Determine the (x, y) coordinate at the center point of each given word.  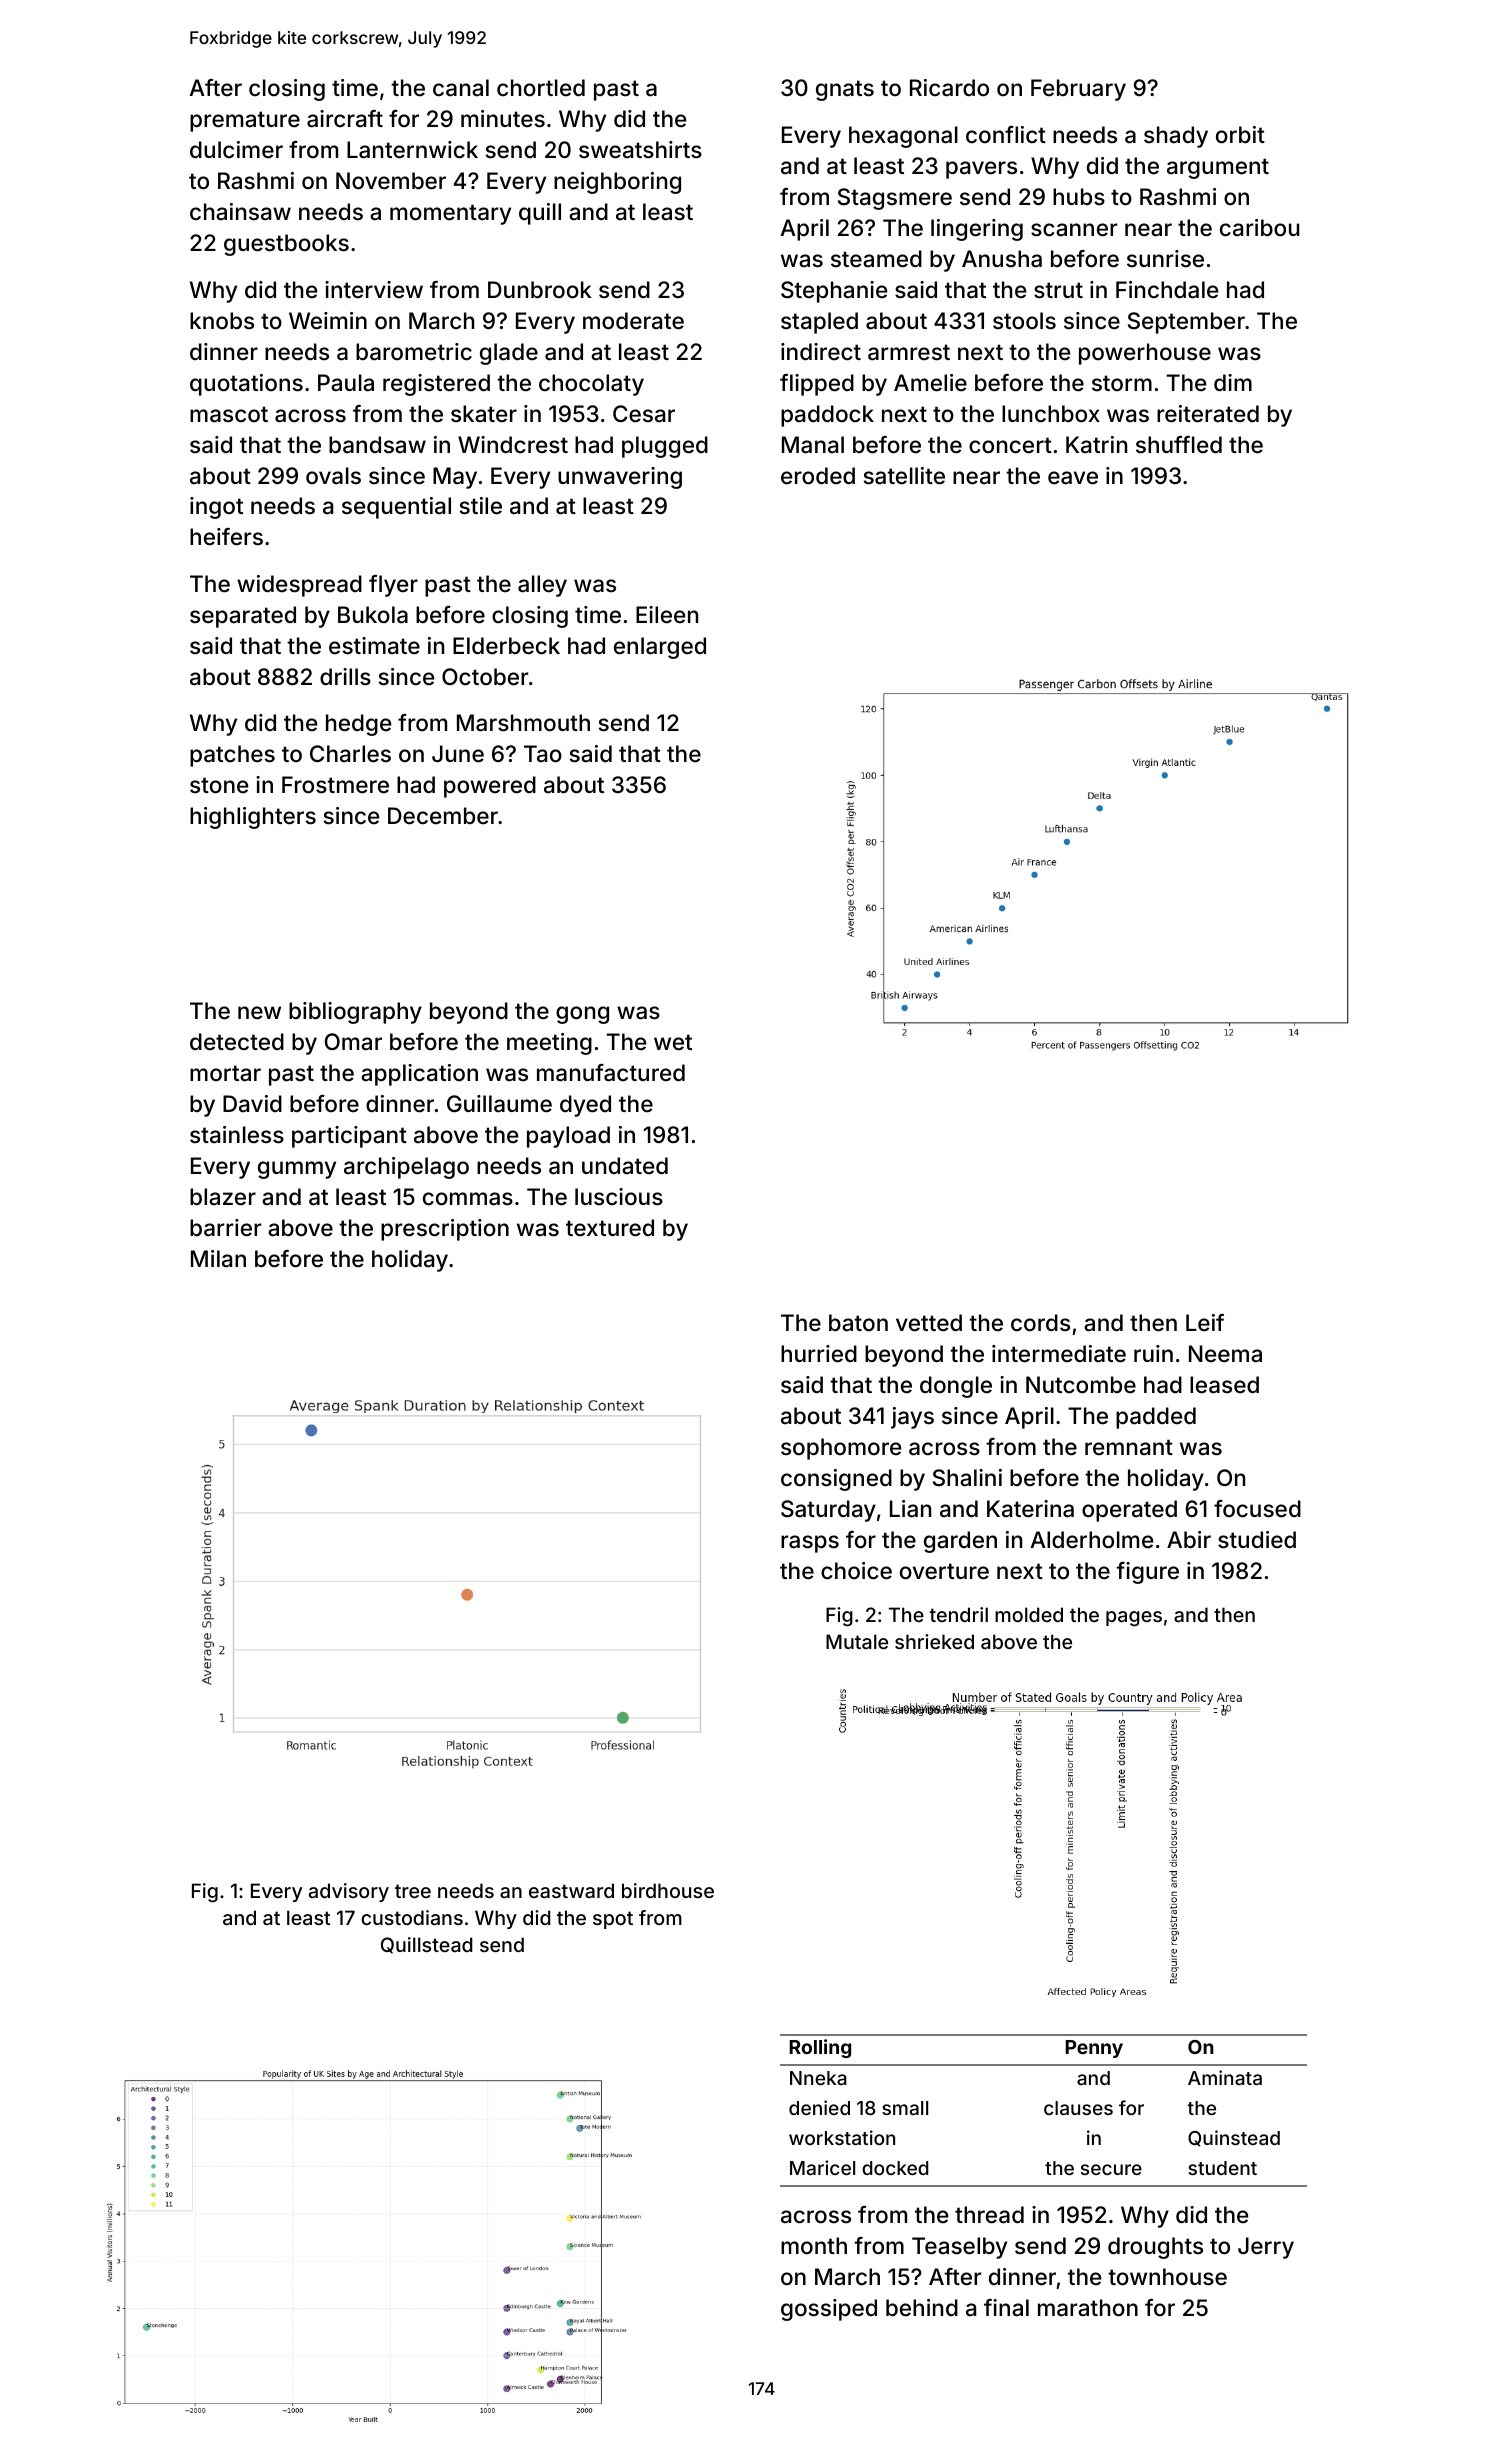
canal (461, 88)
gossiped (829, 2310)
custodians (412, 1917)
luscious (619, 1197)
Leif (1205, 1323)
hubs (1079, 197)
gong (582, 1015)
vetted (929, 1323)
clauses (1078, 2108)
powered (490, 787)
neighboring (617, 183)
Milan (218, 1259)
